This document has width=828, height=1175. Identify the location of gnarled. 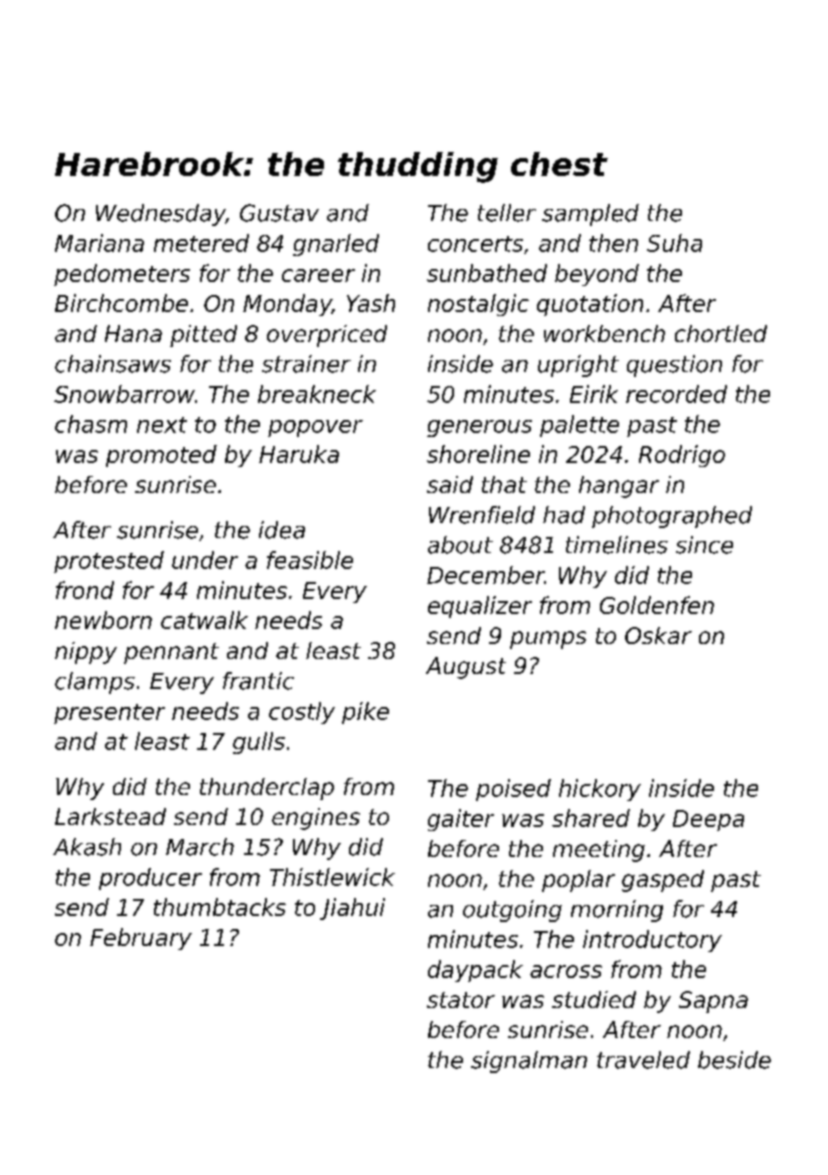
(336, 245).
